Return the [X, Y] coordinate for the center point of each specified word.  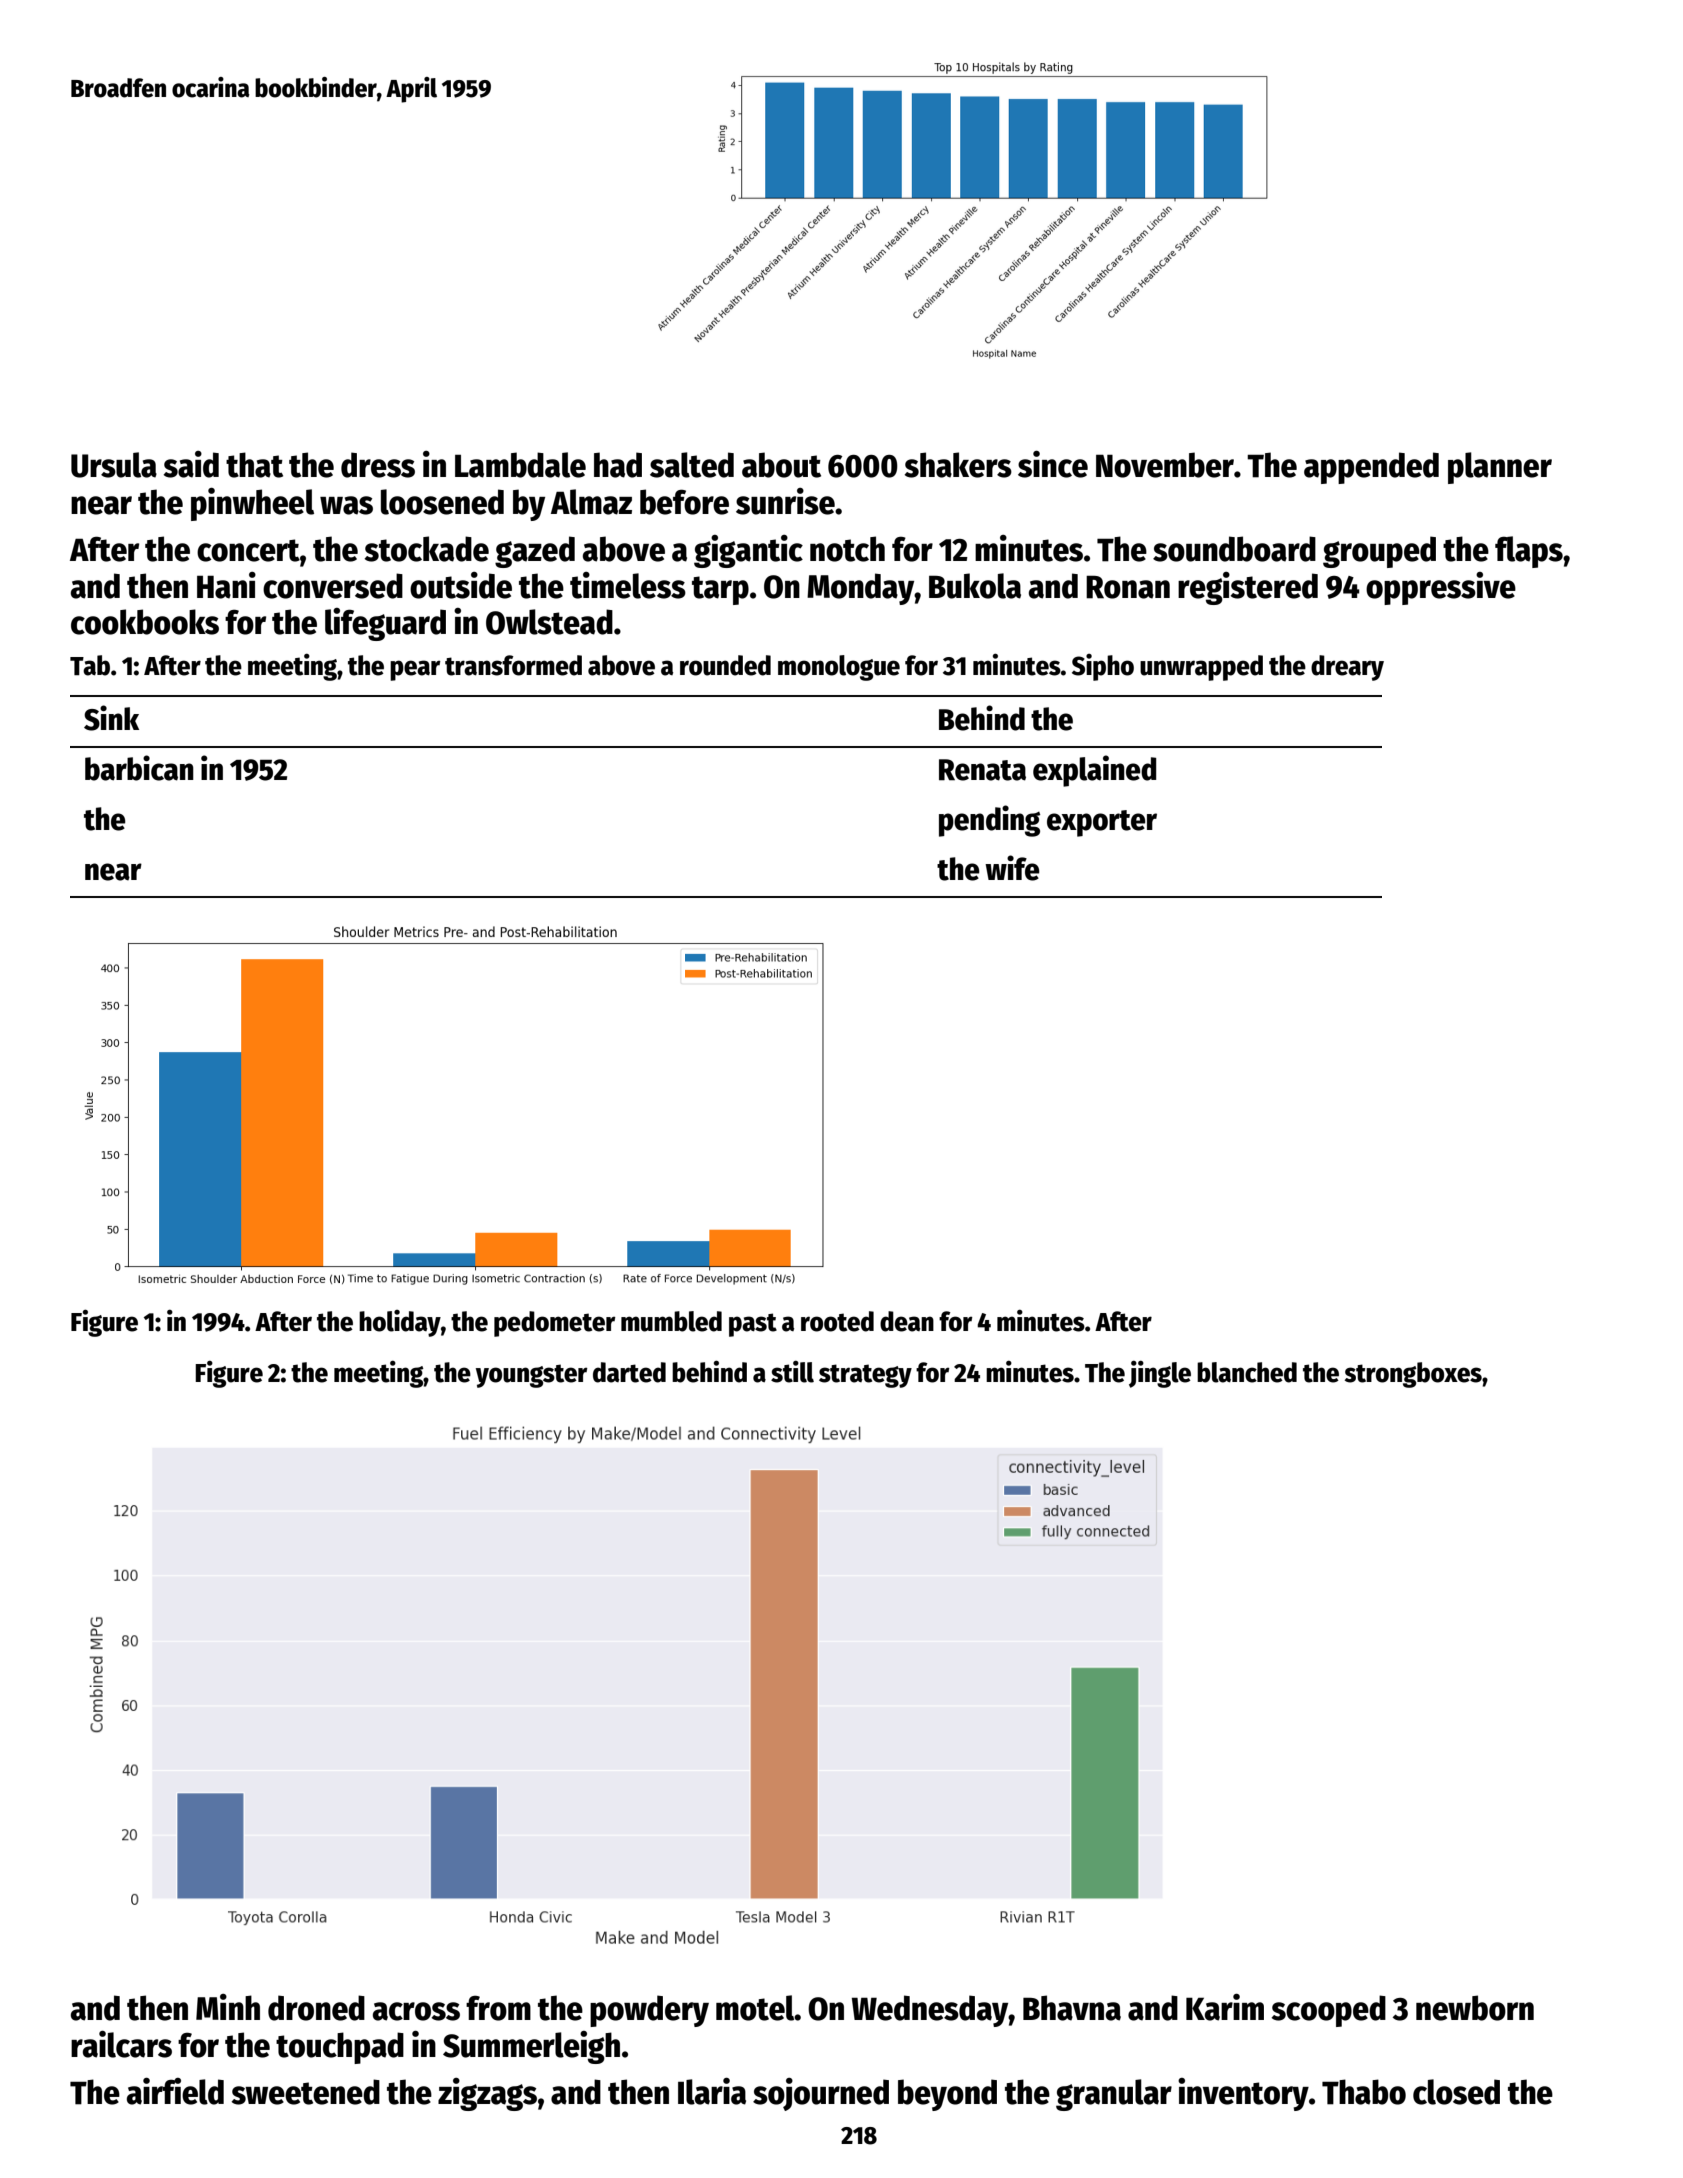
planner [1500, 468]
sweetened [305, 2092]
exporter [1102, 823]
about [781, 465]
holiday [400, 1323]
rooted [837, 1321]
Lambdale [520, 465]
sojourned [821, 2094]
